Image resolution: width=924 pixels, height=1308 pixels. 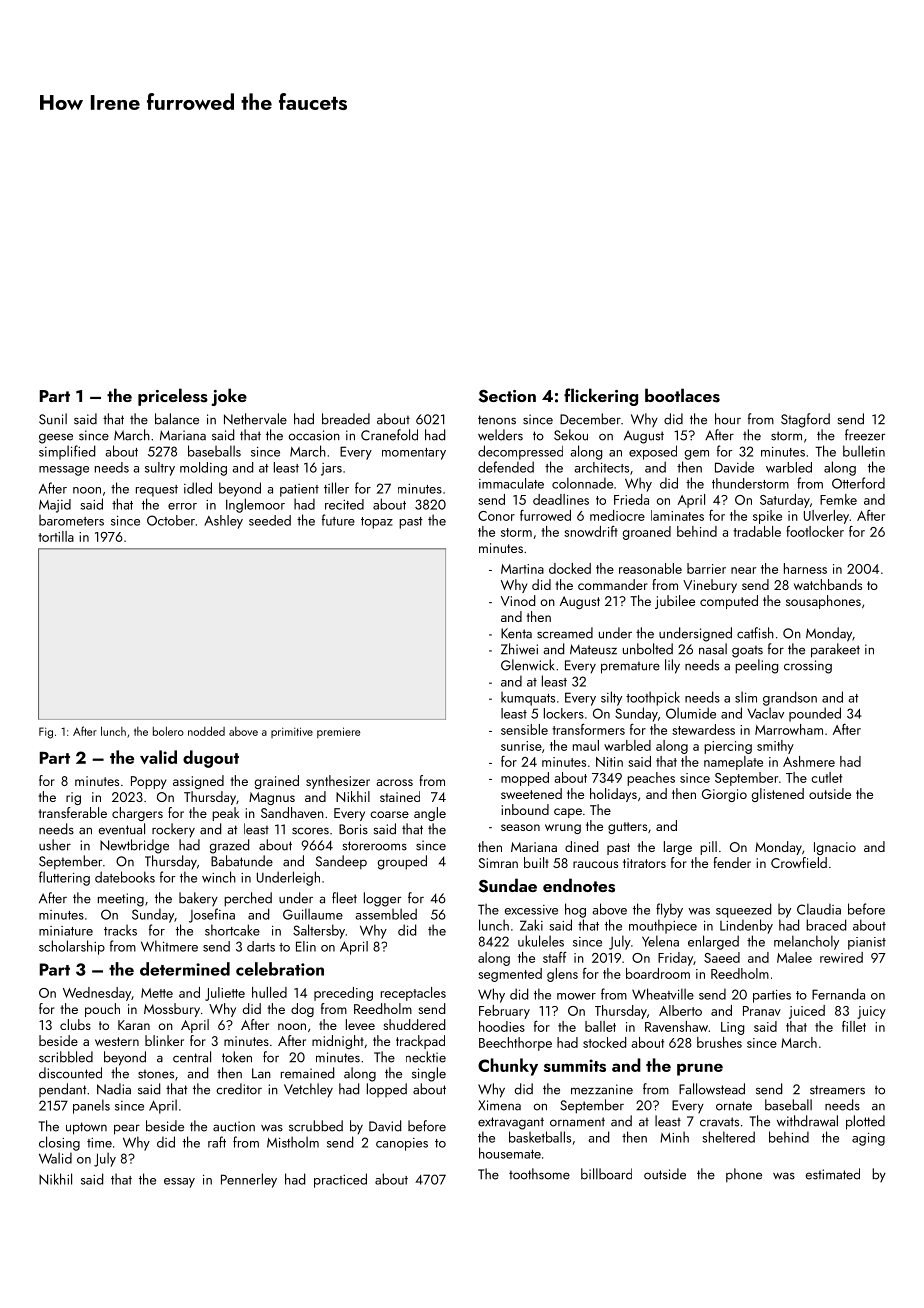 I want to click on Ashmere, so click(x=809, y=761).
